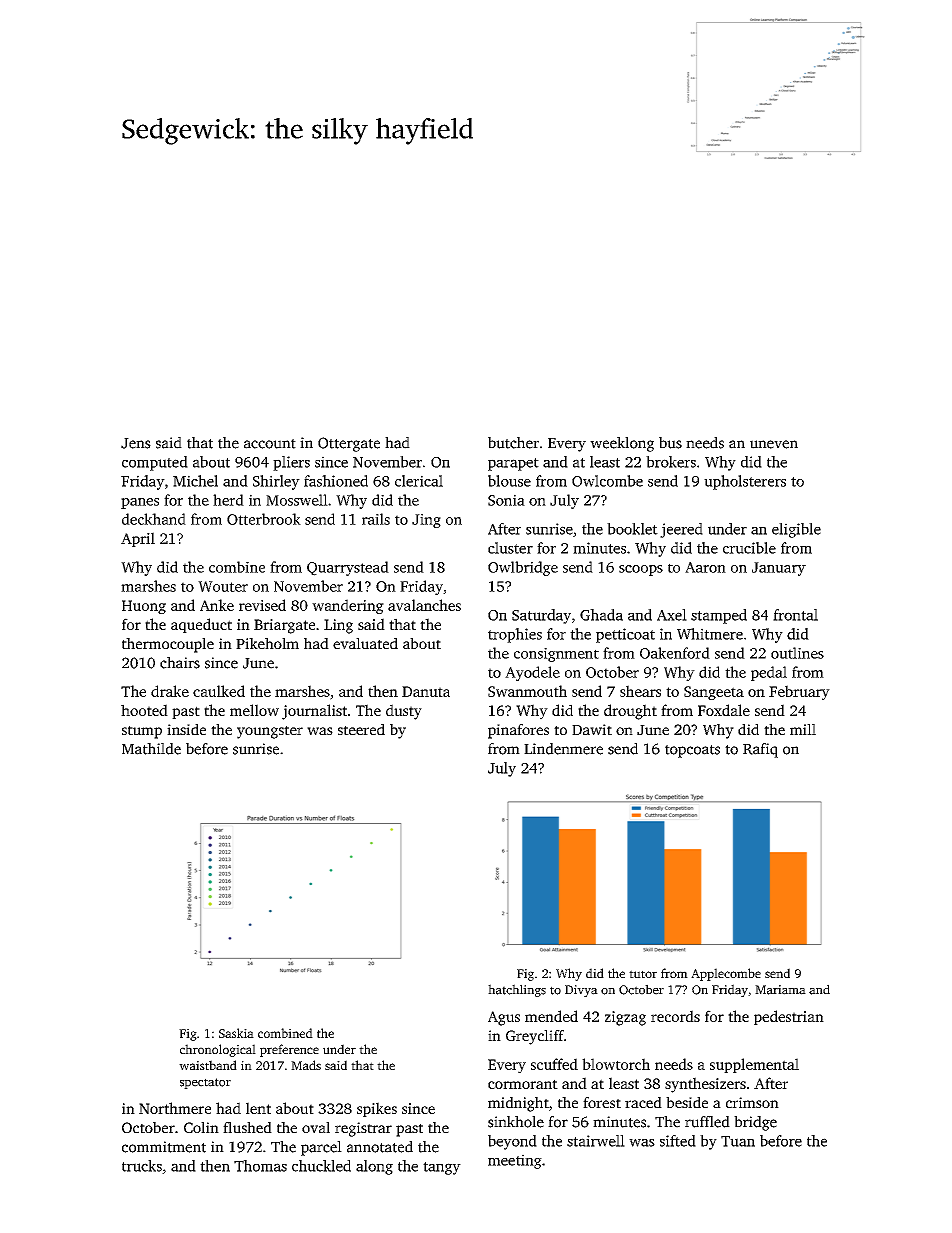 This screenshot has width=952, height=1233. I want to click on Mathilde, so click(151, 749).
